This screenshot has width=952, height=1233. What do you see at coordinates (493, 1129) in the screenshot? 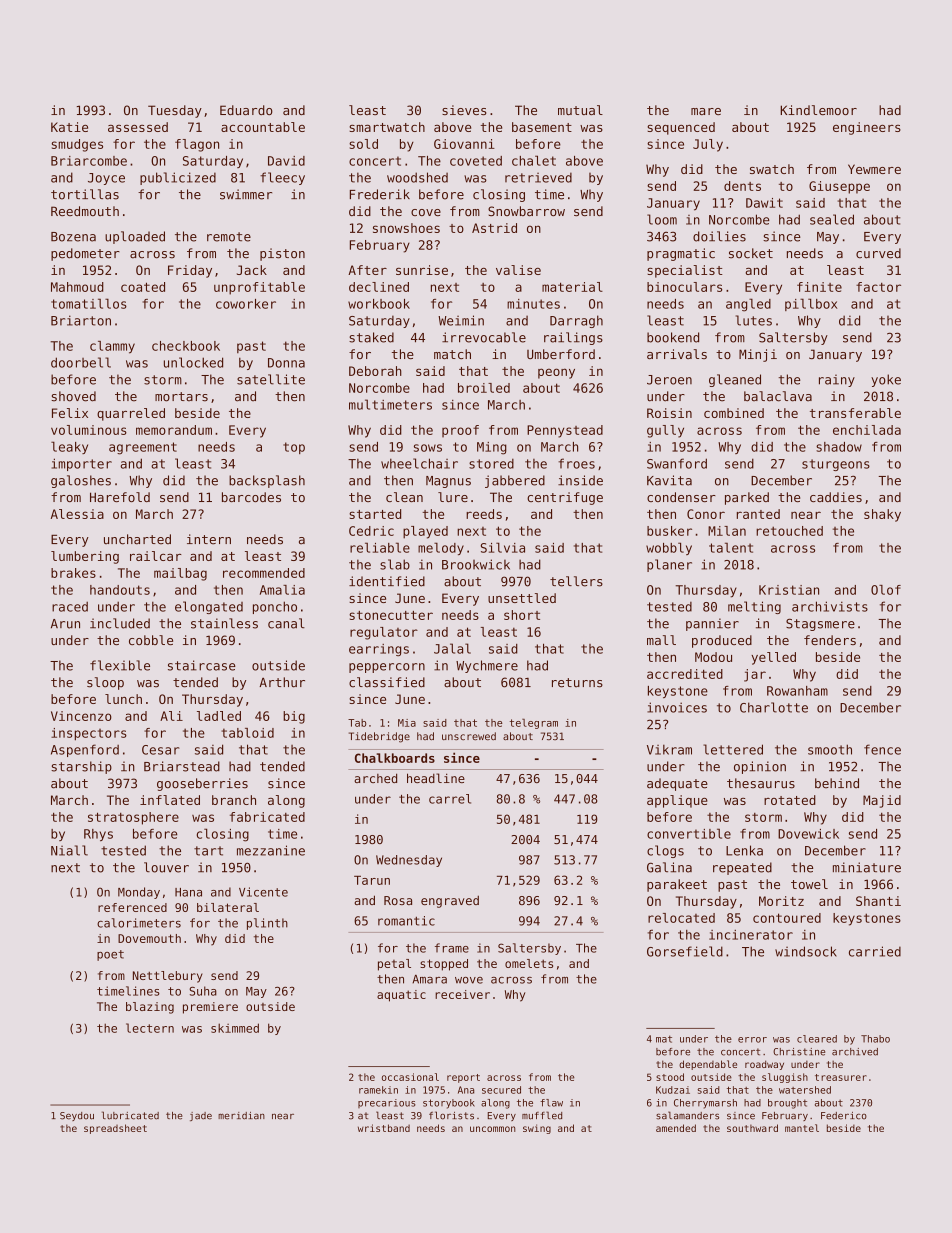
I see `uncommon` at bounding box center [493, 1129].
